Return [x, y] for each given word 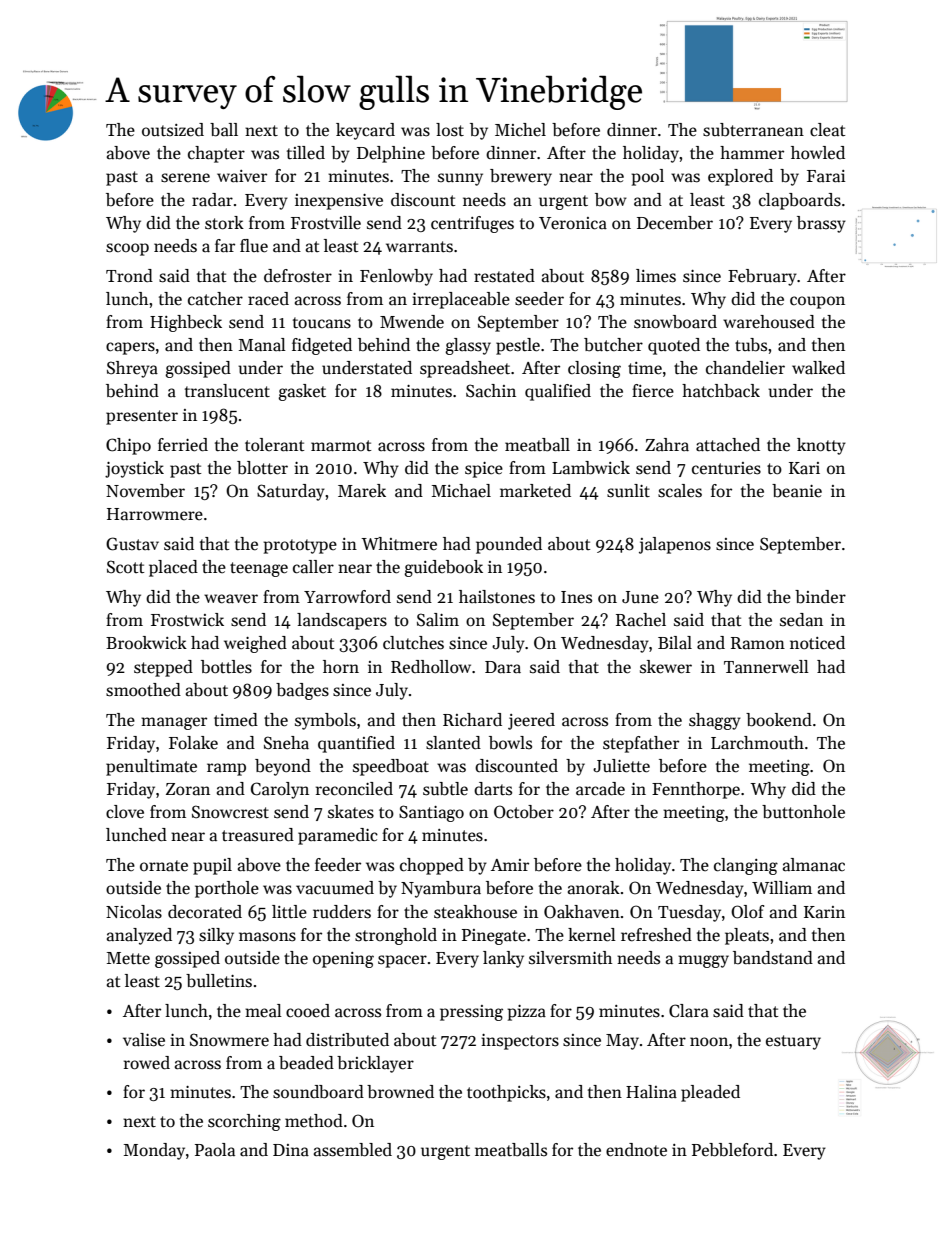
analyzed [139, 936]
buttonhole [803, 812]
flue [254, 246]
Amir [510, 865]
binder [820, 597]
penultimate [151, 767]
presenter [142, 417]
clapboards [800, 201]
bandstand [773, 958]
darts [493, 789]
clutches [413, 643]
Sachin [491, 391]
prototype [300, 546]
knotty [821, 446]
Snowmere [229, 1040]
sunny [460, 179]
